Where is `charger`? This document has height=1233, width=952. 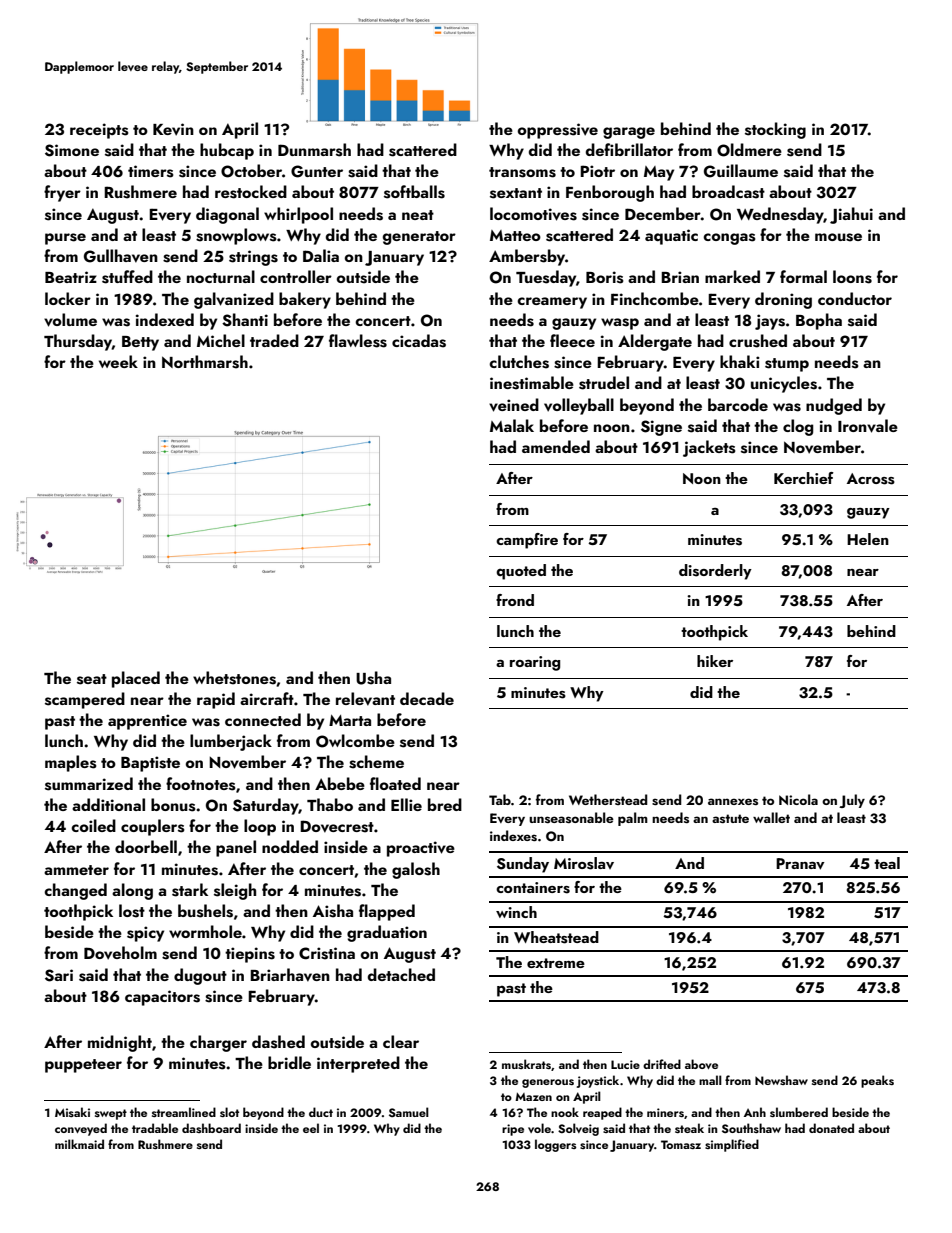
charger is located at coordinates (218, 1043).
